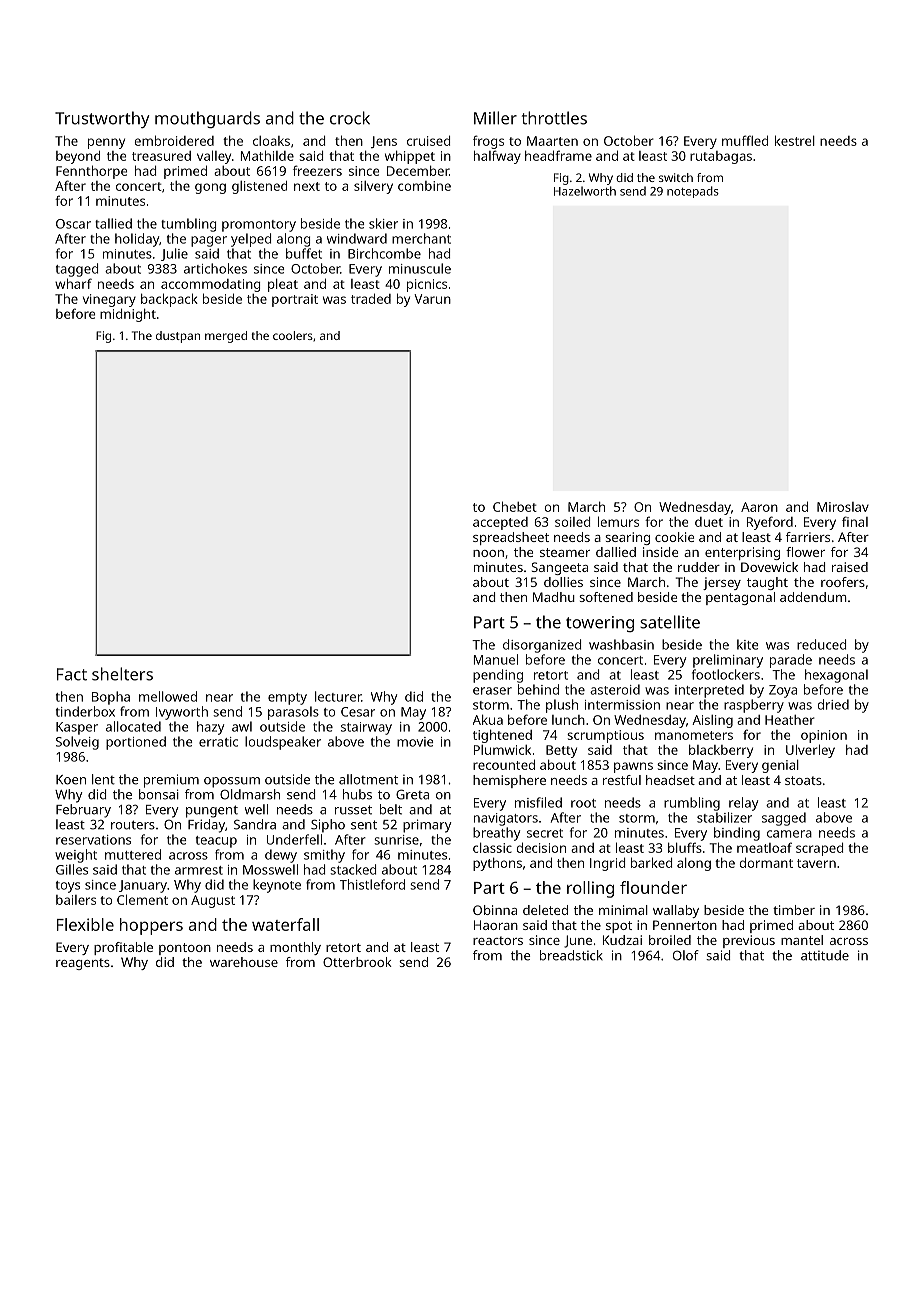  What do you see at coordinates (232, 782) in the screenshot?
I see `opossum` at bounding box center [232, 782].
